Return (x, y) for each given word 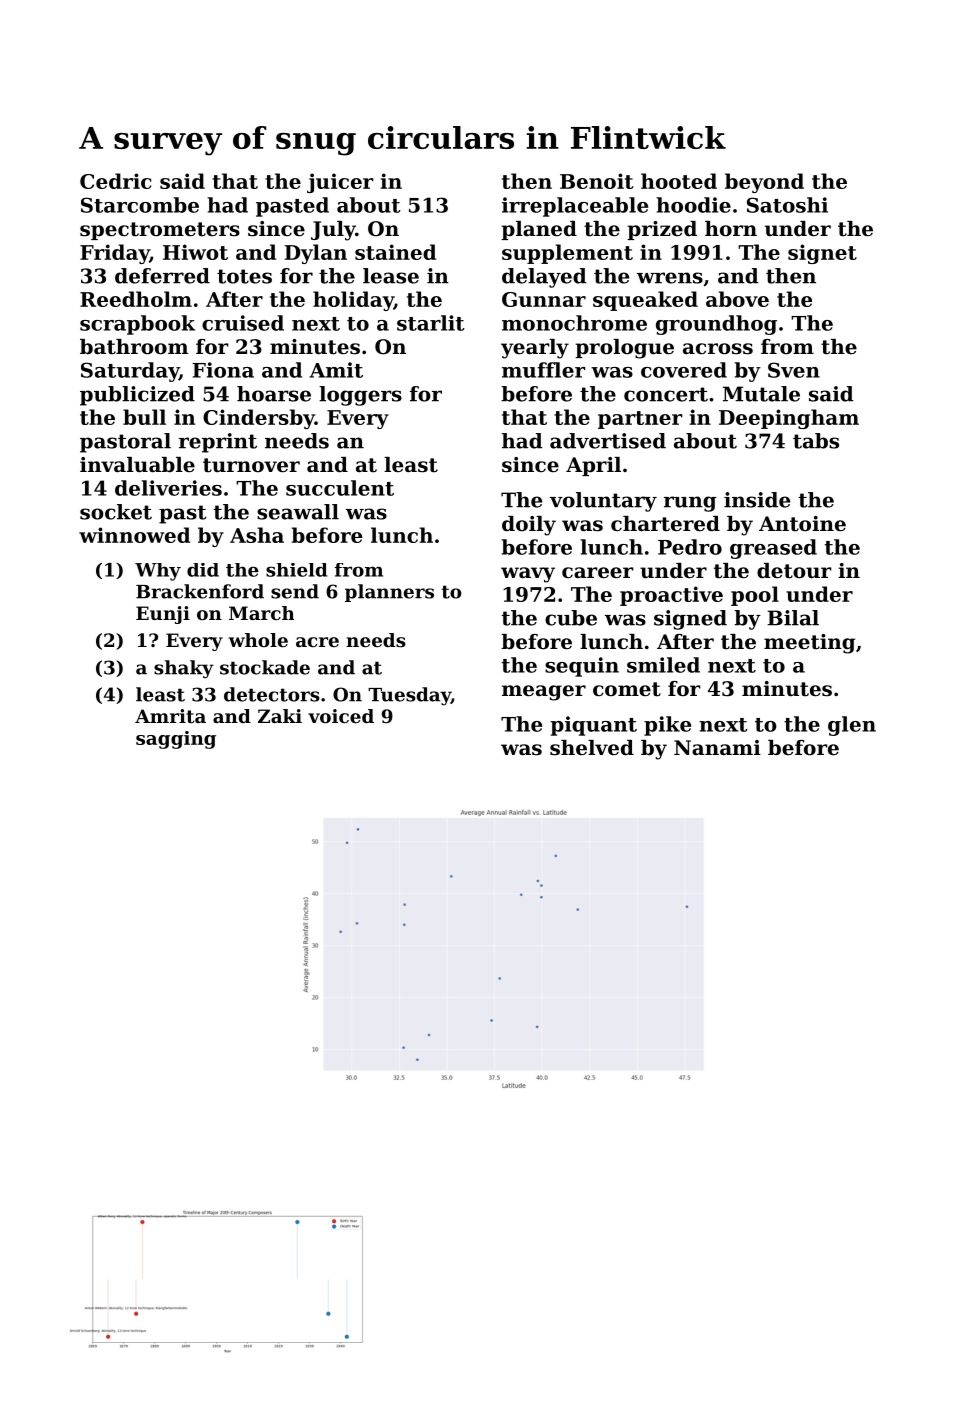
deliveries (168, 488)
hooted (679, 181)
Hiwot (195, 252)
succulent (340, 488)
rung (690, 504)
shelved (592, 748)
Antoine (802, 524)
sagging (176, 740)
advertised (608, 441)
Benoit (596, 181)
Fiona (223, 370)
